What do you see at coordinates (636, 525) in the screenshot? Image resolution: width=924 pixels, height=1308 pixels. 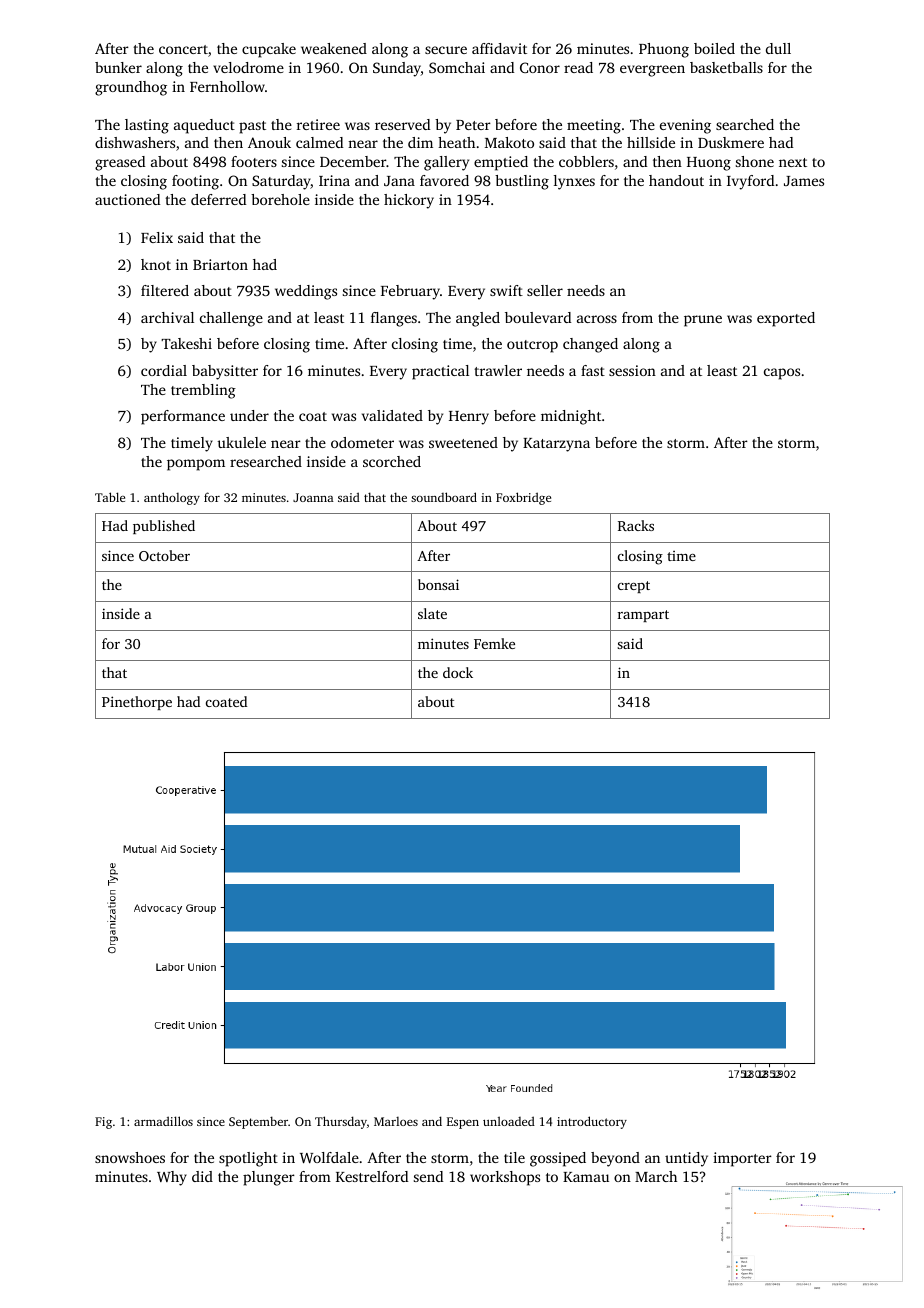 I see `Racks` at bounding box center [636, 525].
